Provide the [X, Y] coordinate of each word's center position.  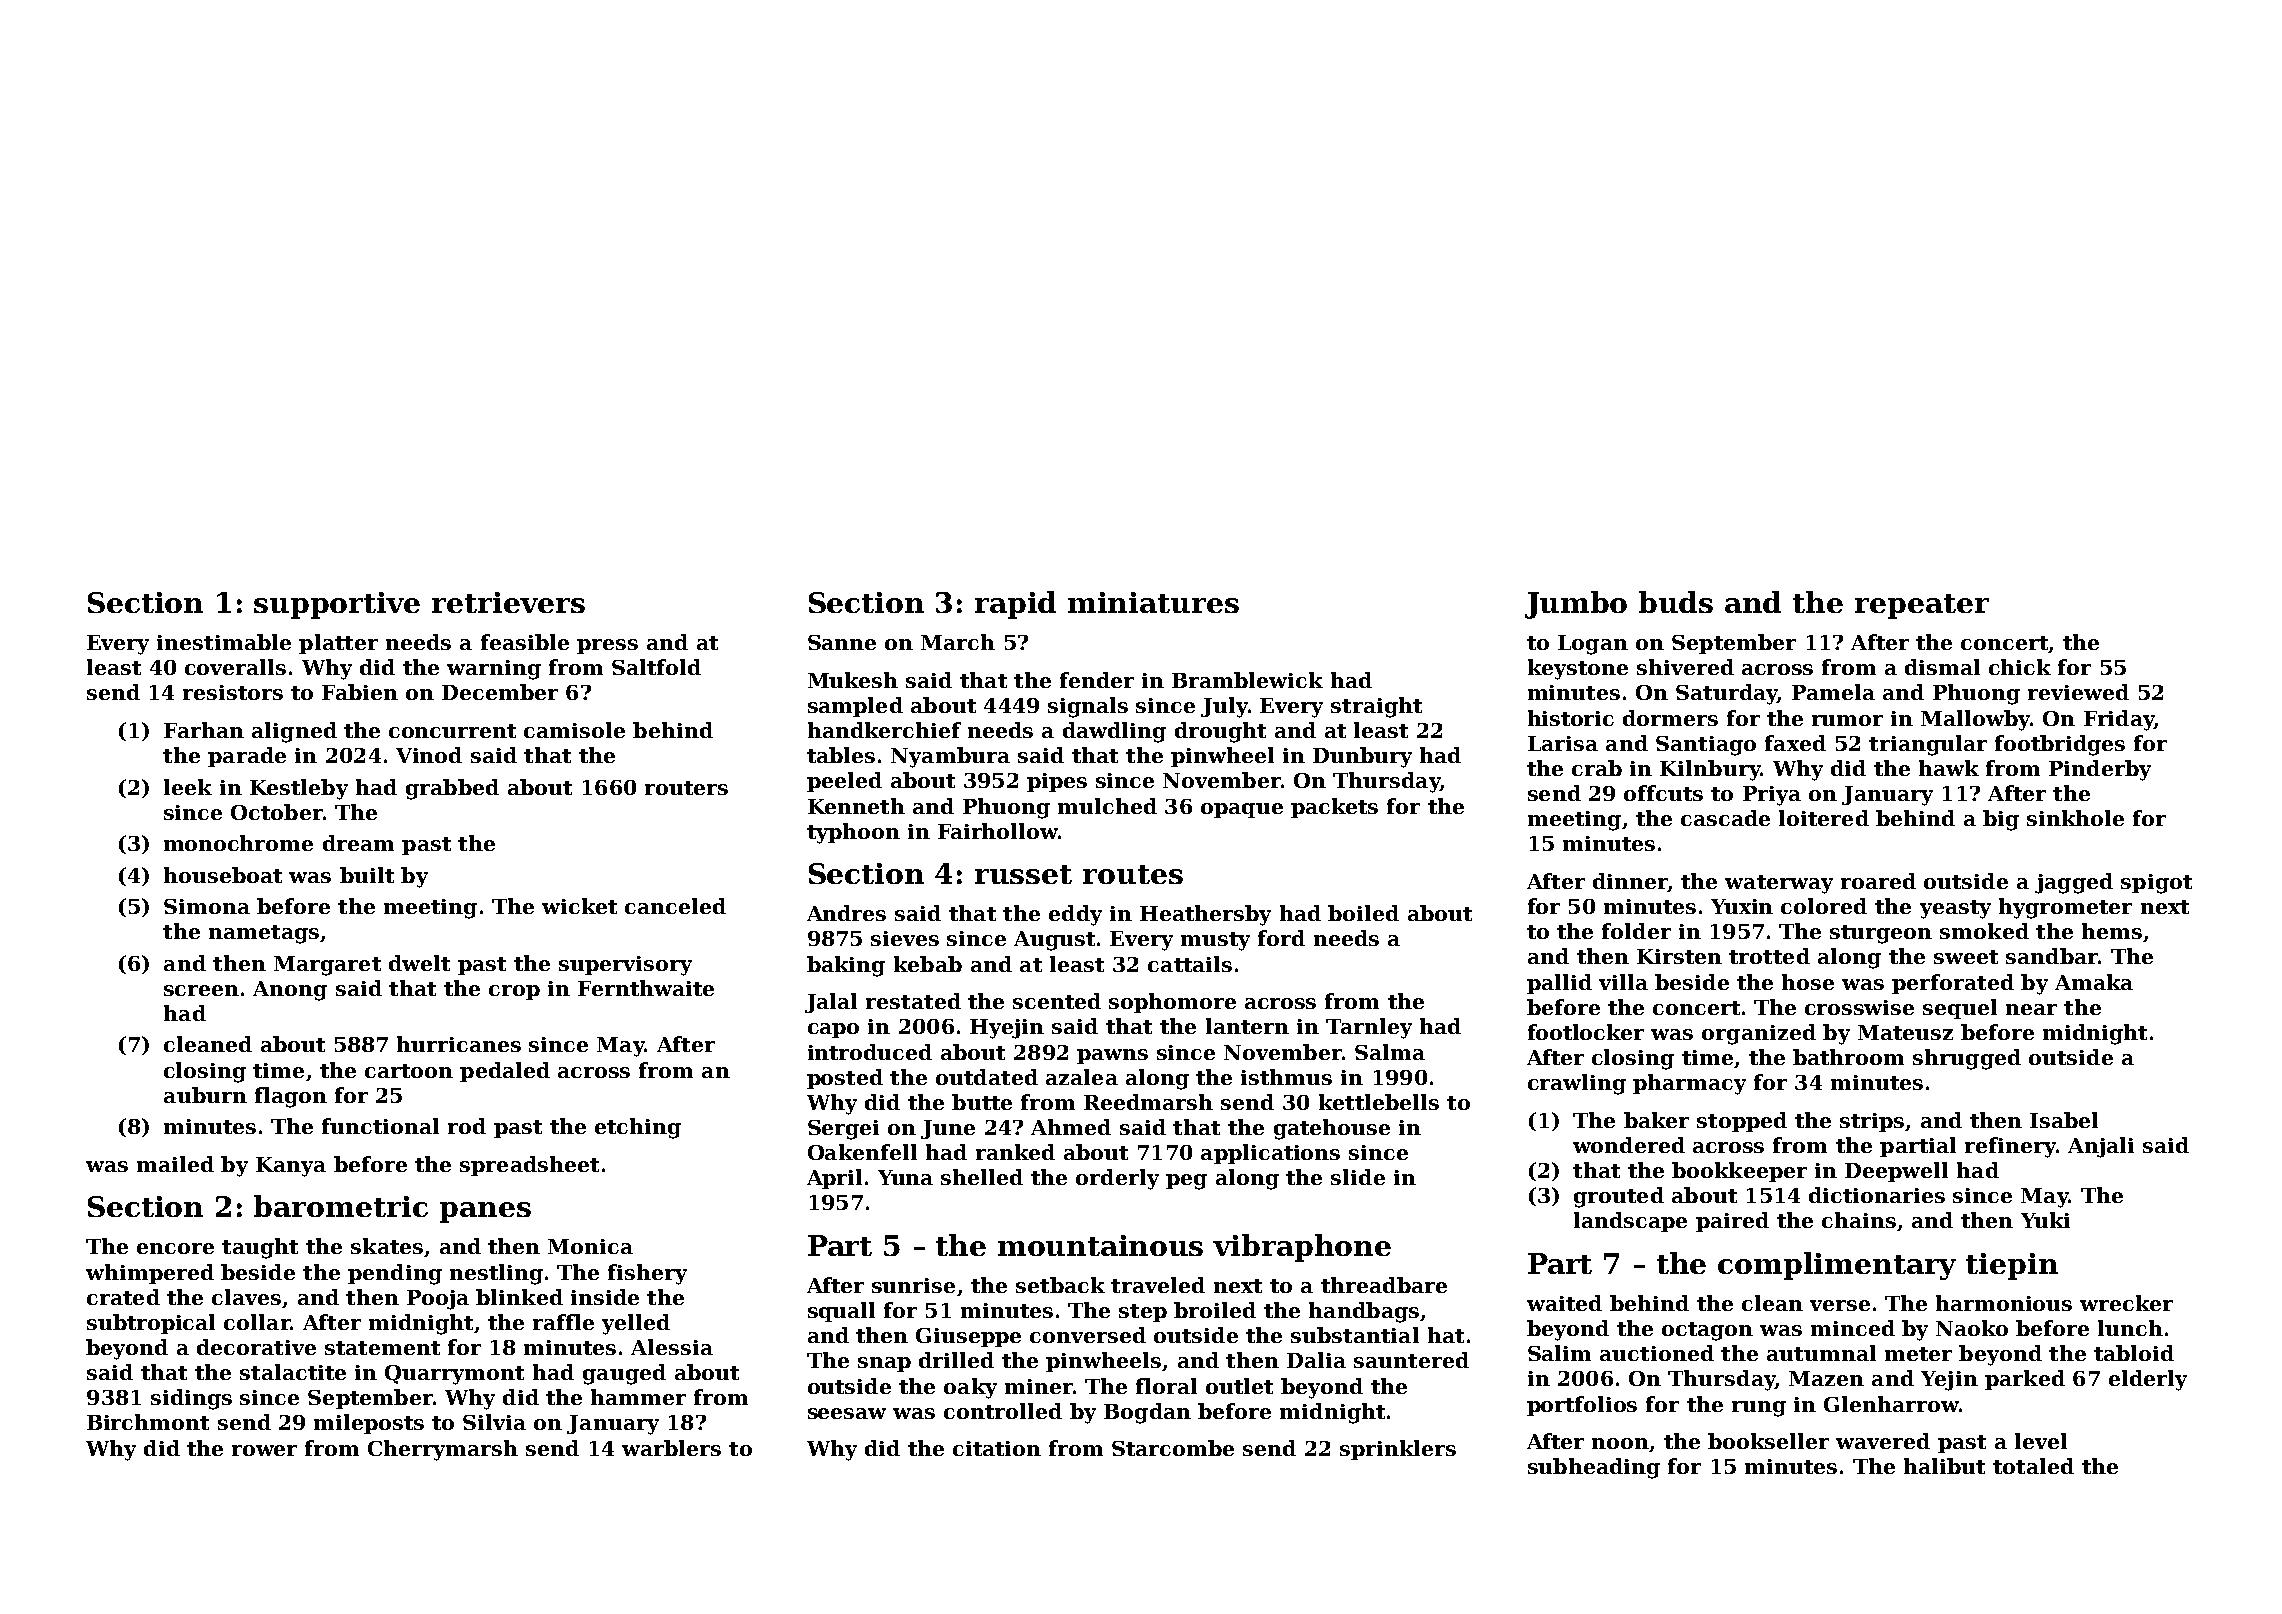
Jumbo [1576, 605]
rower [264, 1450]
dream [358, 843]
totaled [2033, 1466]
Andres [846, 913]
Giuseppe [968, 1337]
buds [1676, 602]
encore [175, 1248]
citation [997, 1448]
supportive [337, 605]
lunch [2130, 1328]
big [2001, 820]
